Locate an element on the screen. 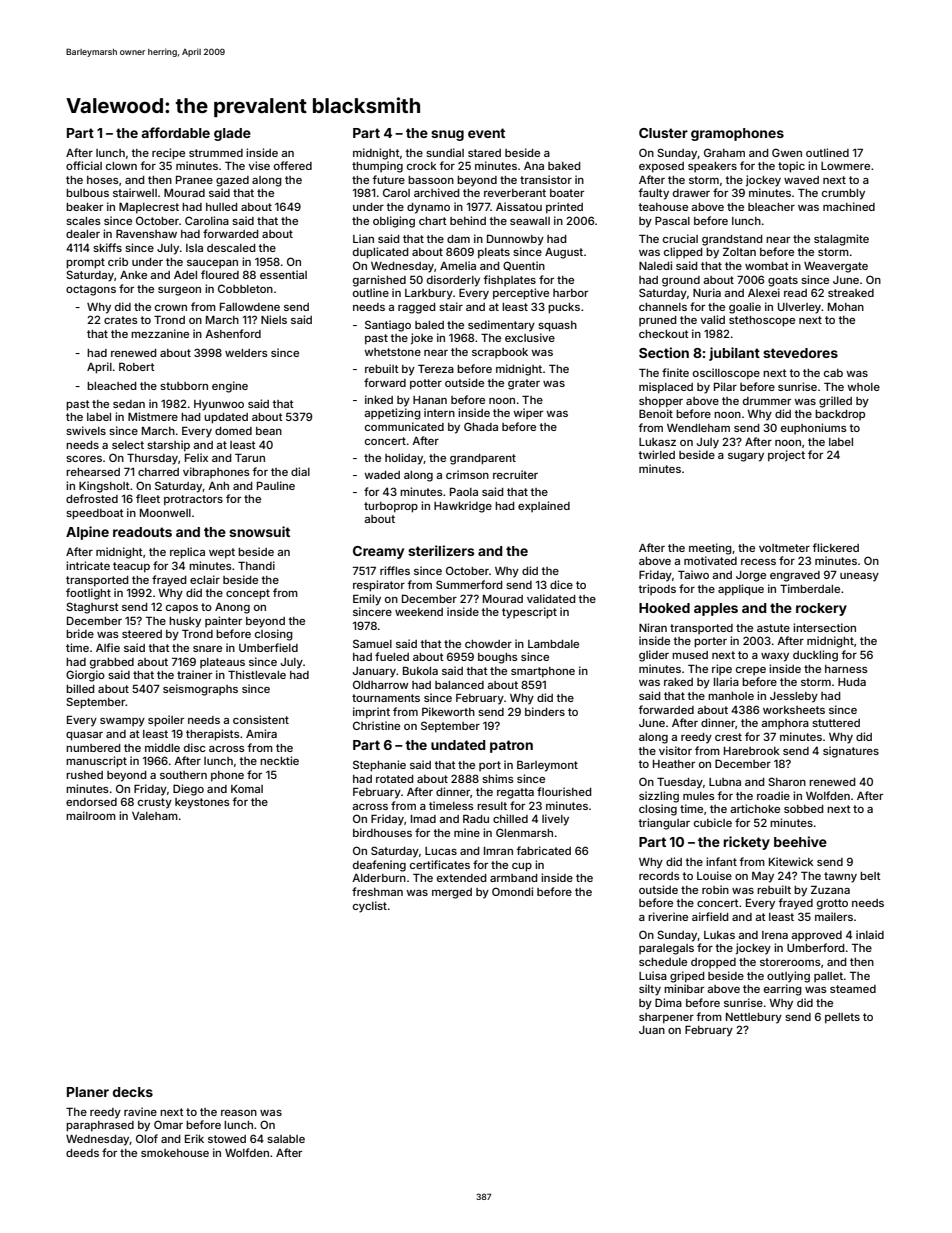 This screenshot has height=1233, width=952. middle is located at coordinates (162, 747).
